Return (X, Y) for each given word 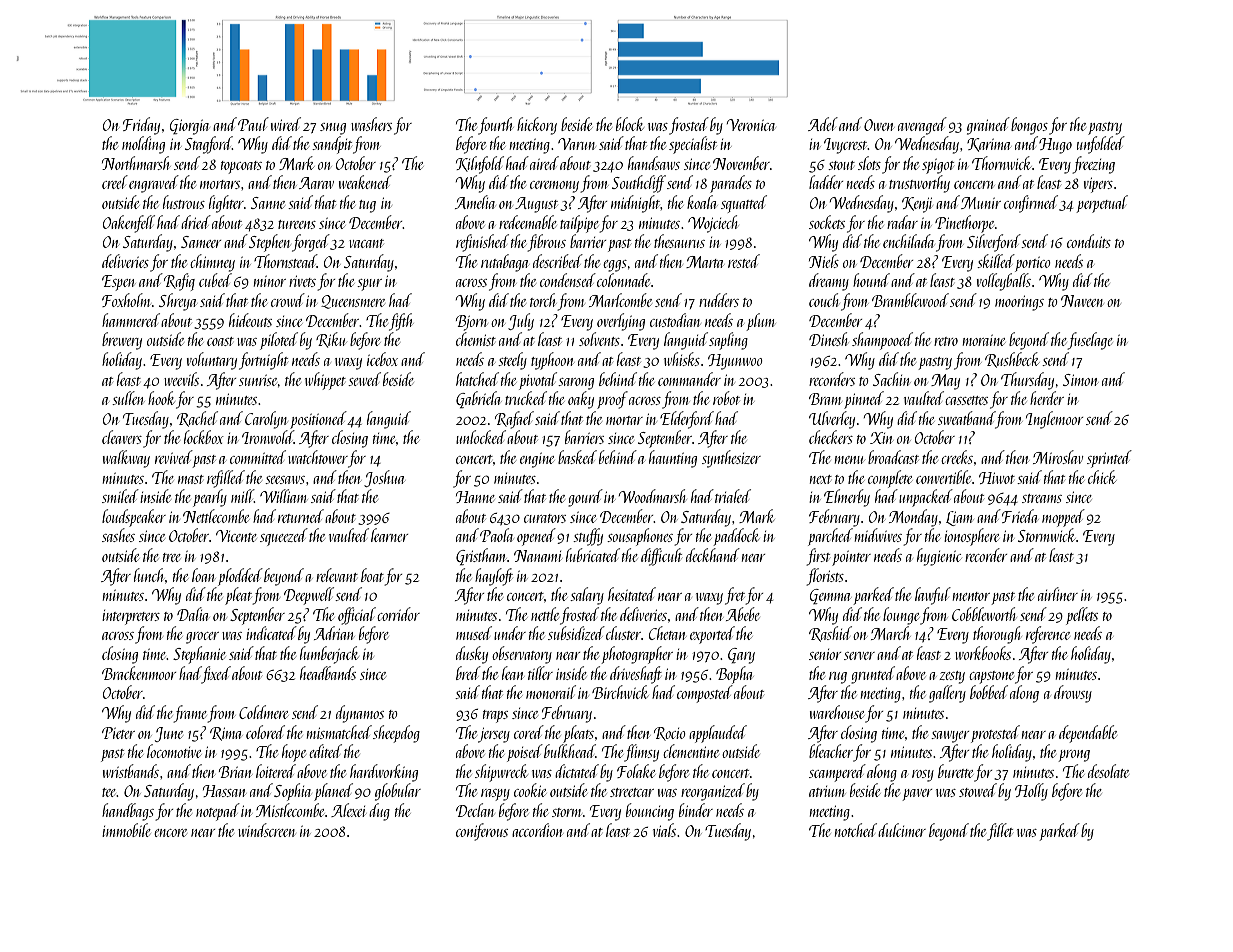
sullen (127, 398)
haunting (673, 459)
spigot (938, 166)
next (821, 479)
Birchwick (620, 692)
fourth (495, 126)
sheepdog (396, 734)
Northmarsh (136, 163)
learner (389, 535)
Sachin (891, 379)
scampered (837, 773)
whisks (682, 359)
